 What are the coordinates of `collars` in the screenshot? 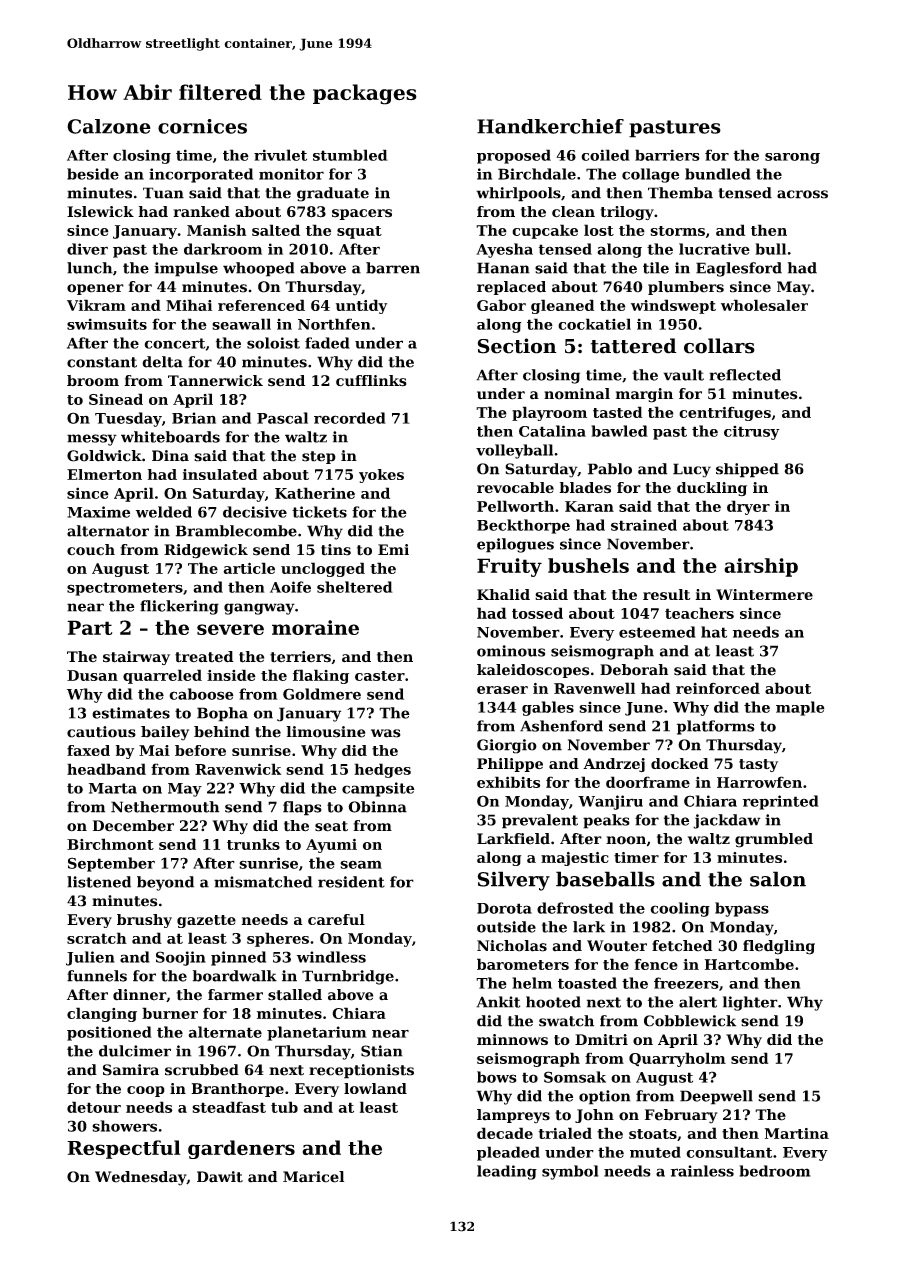 It's located at (719, 346).
